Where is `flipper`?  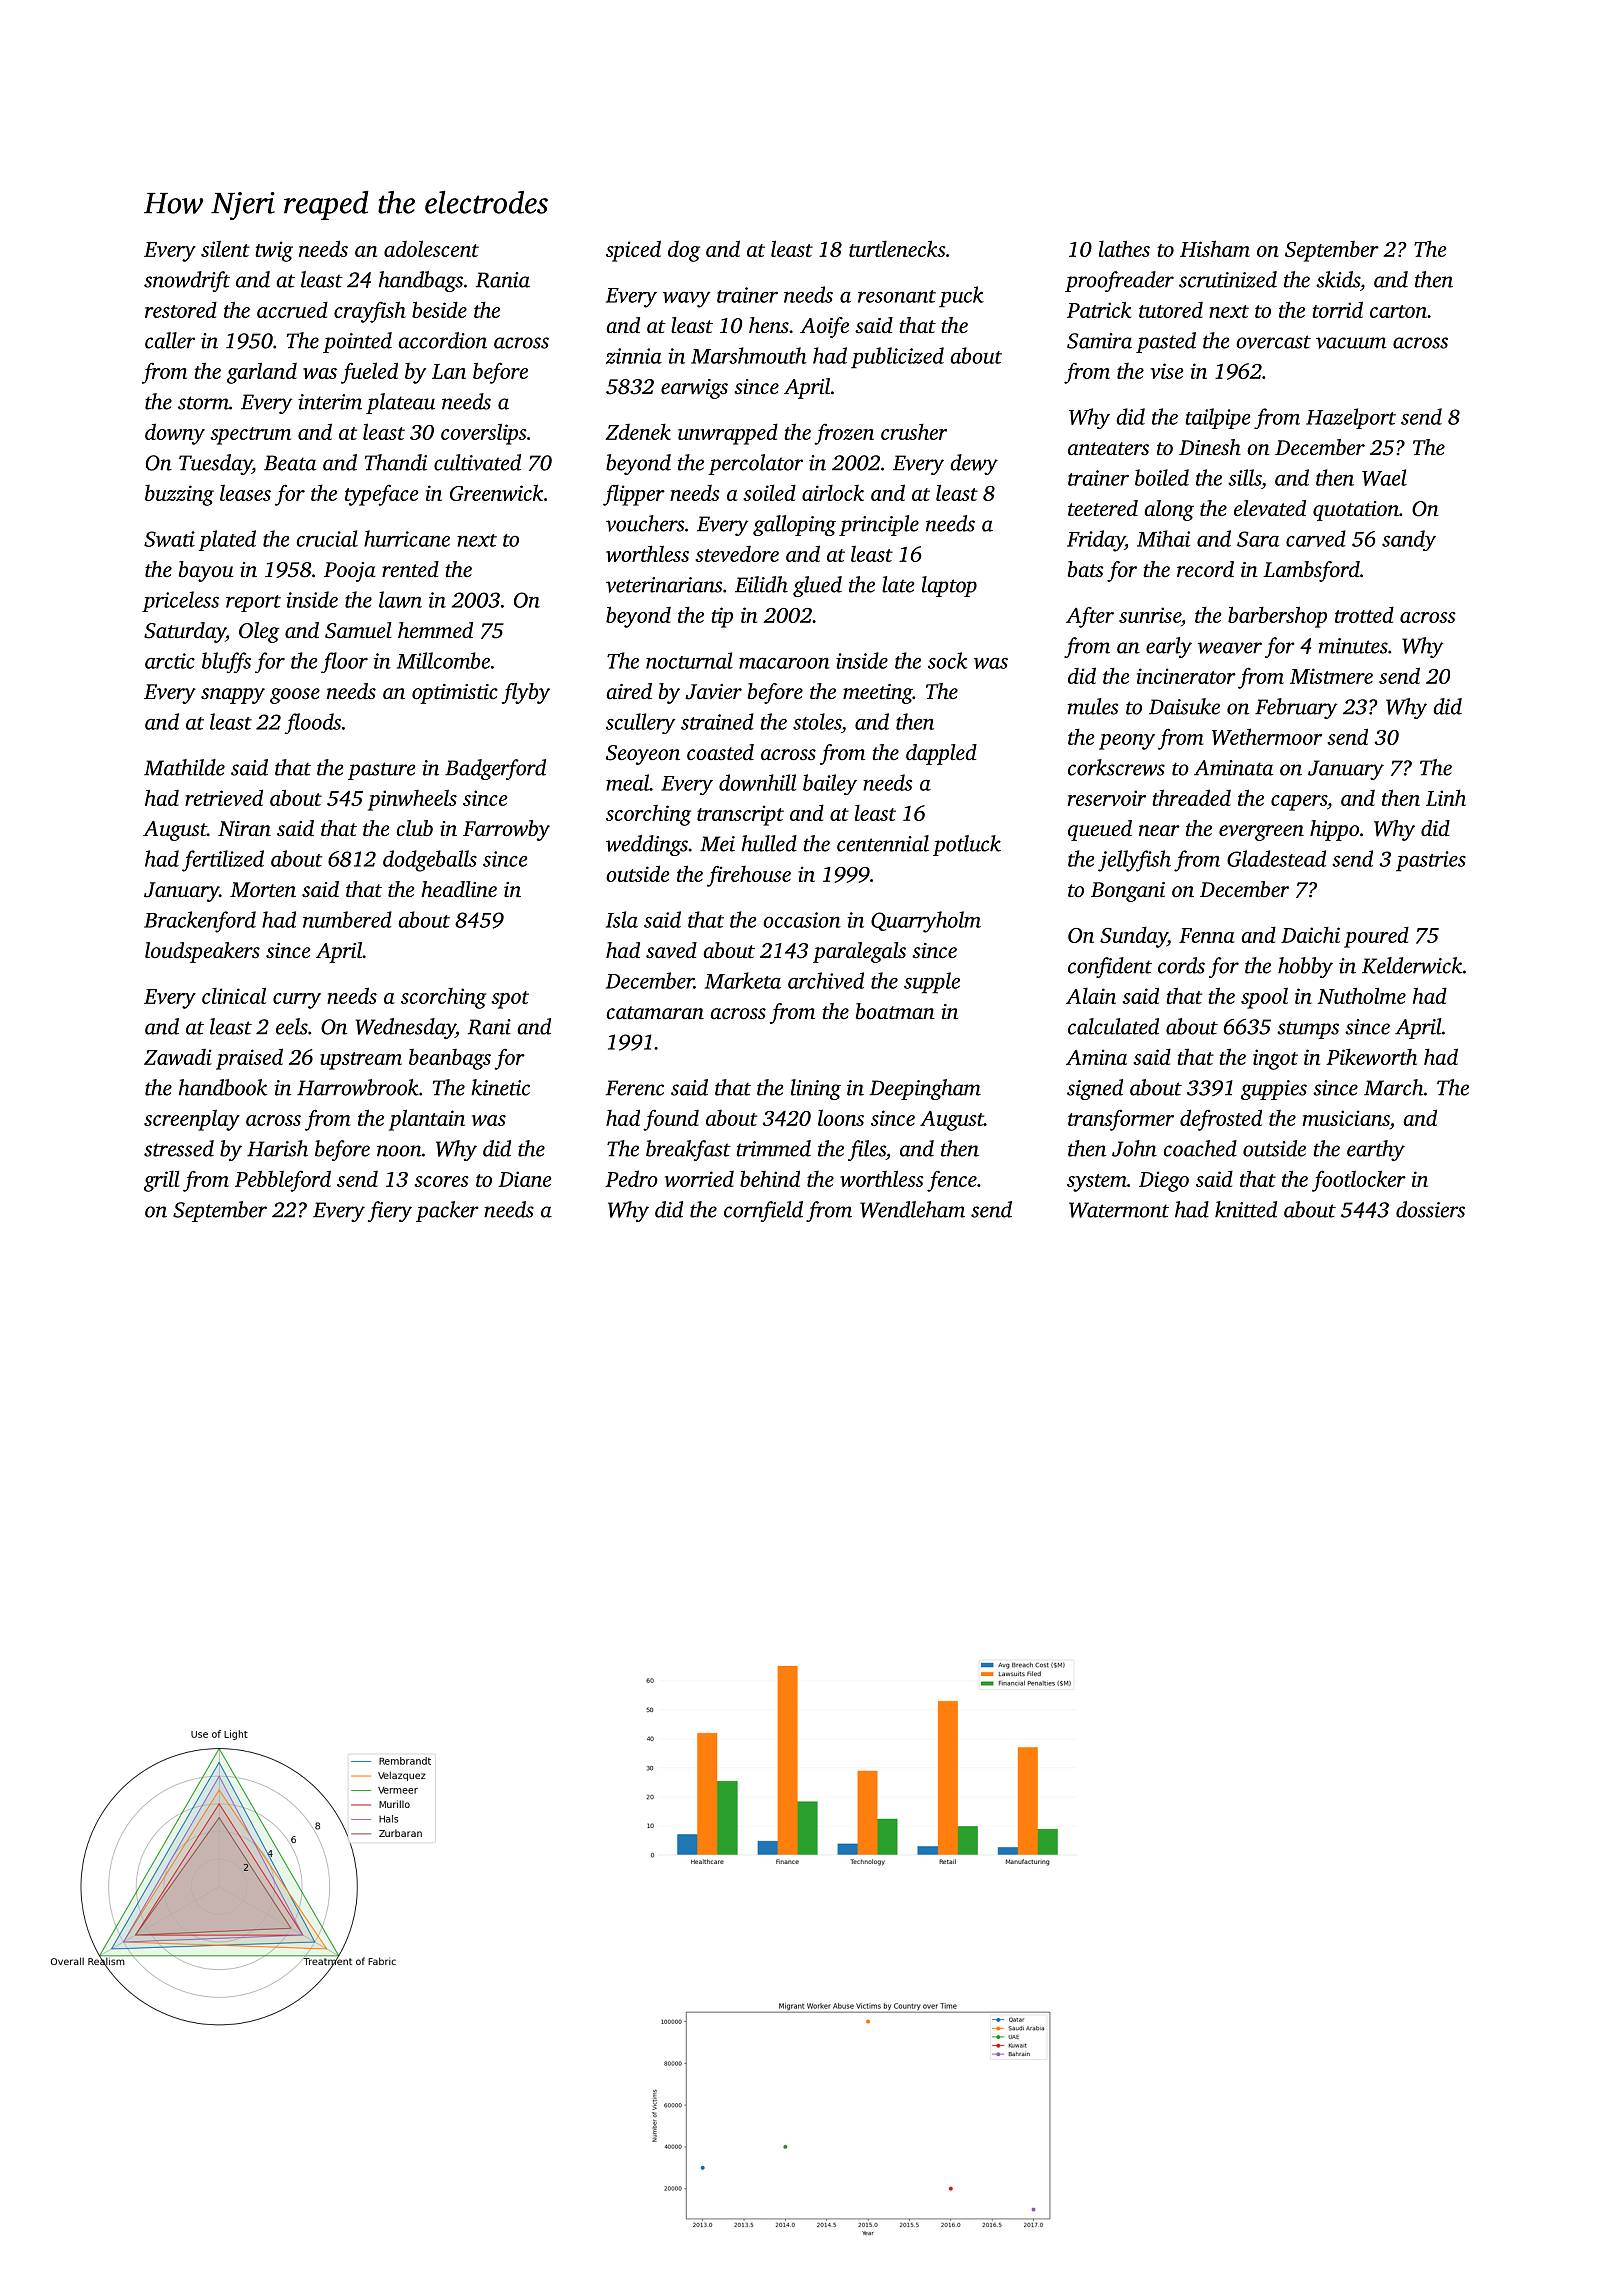 flipper is located at coordinates (634, 495).
